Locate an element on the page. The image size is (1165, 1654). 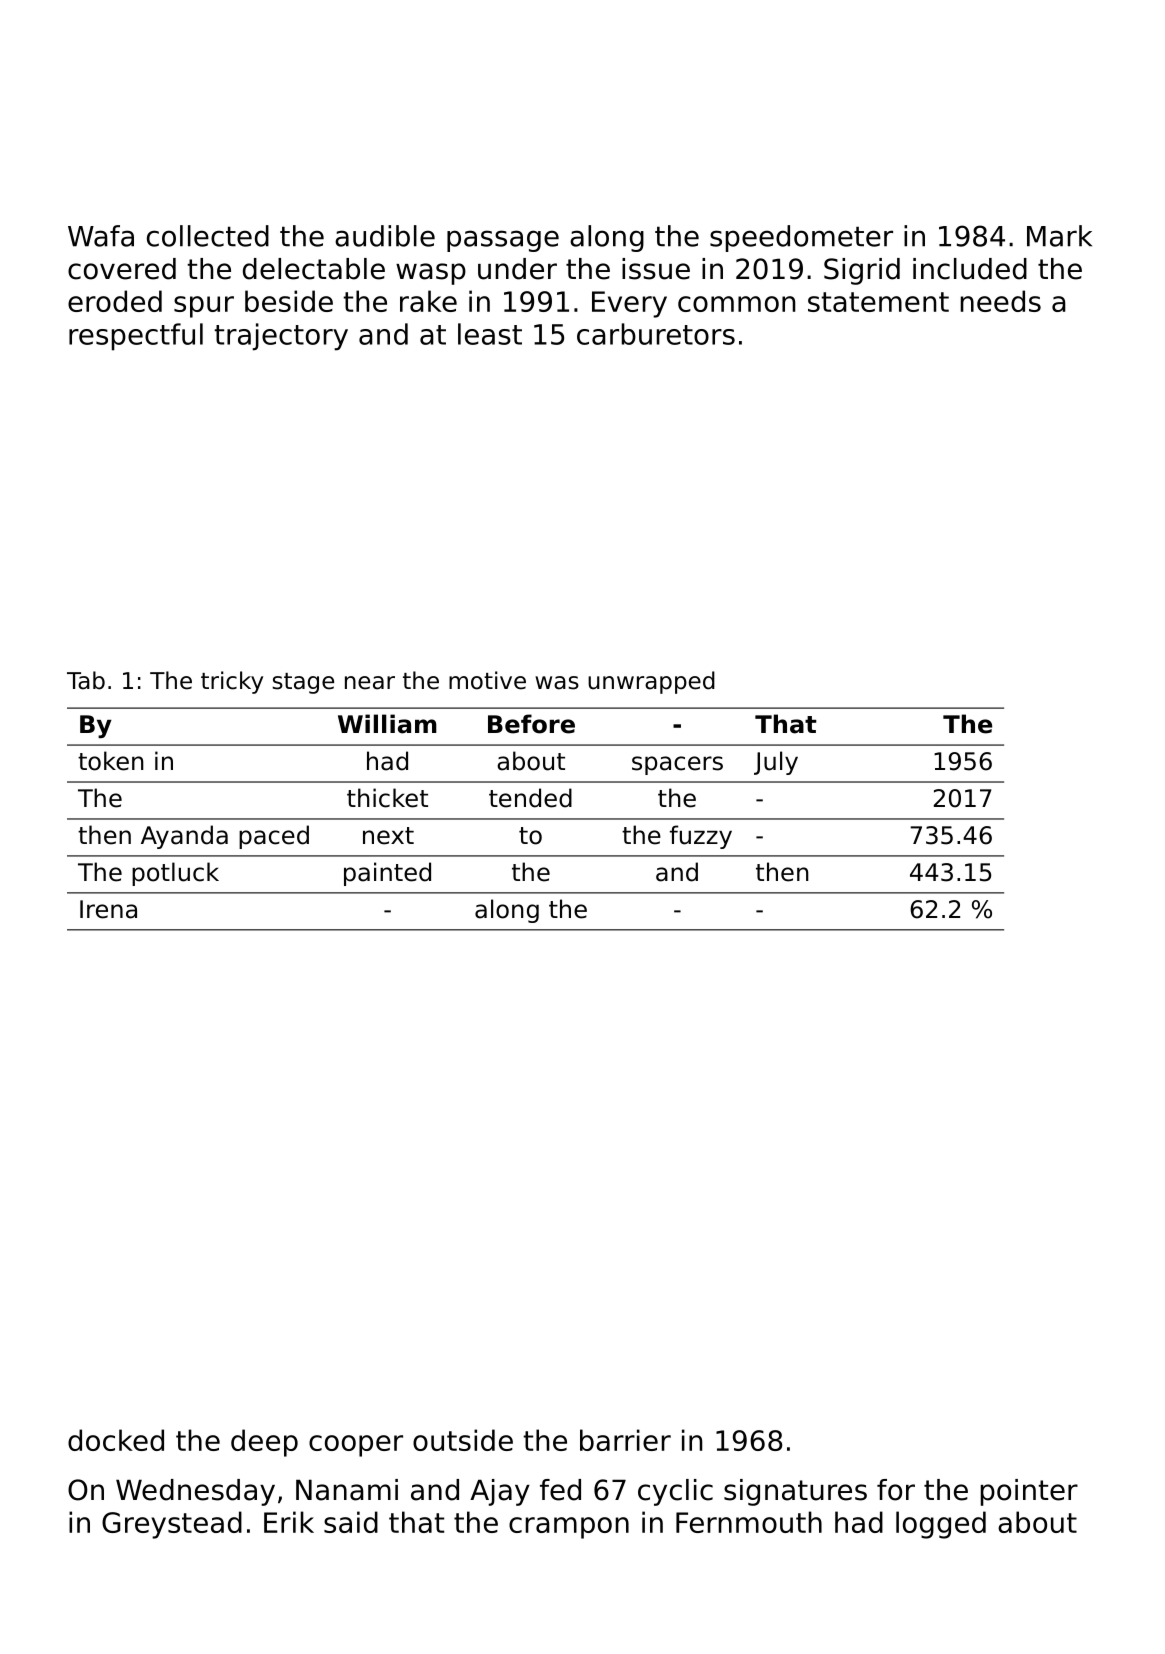
speedometer is located at coordinates (801, 238).
